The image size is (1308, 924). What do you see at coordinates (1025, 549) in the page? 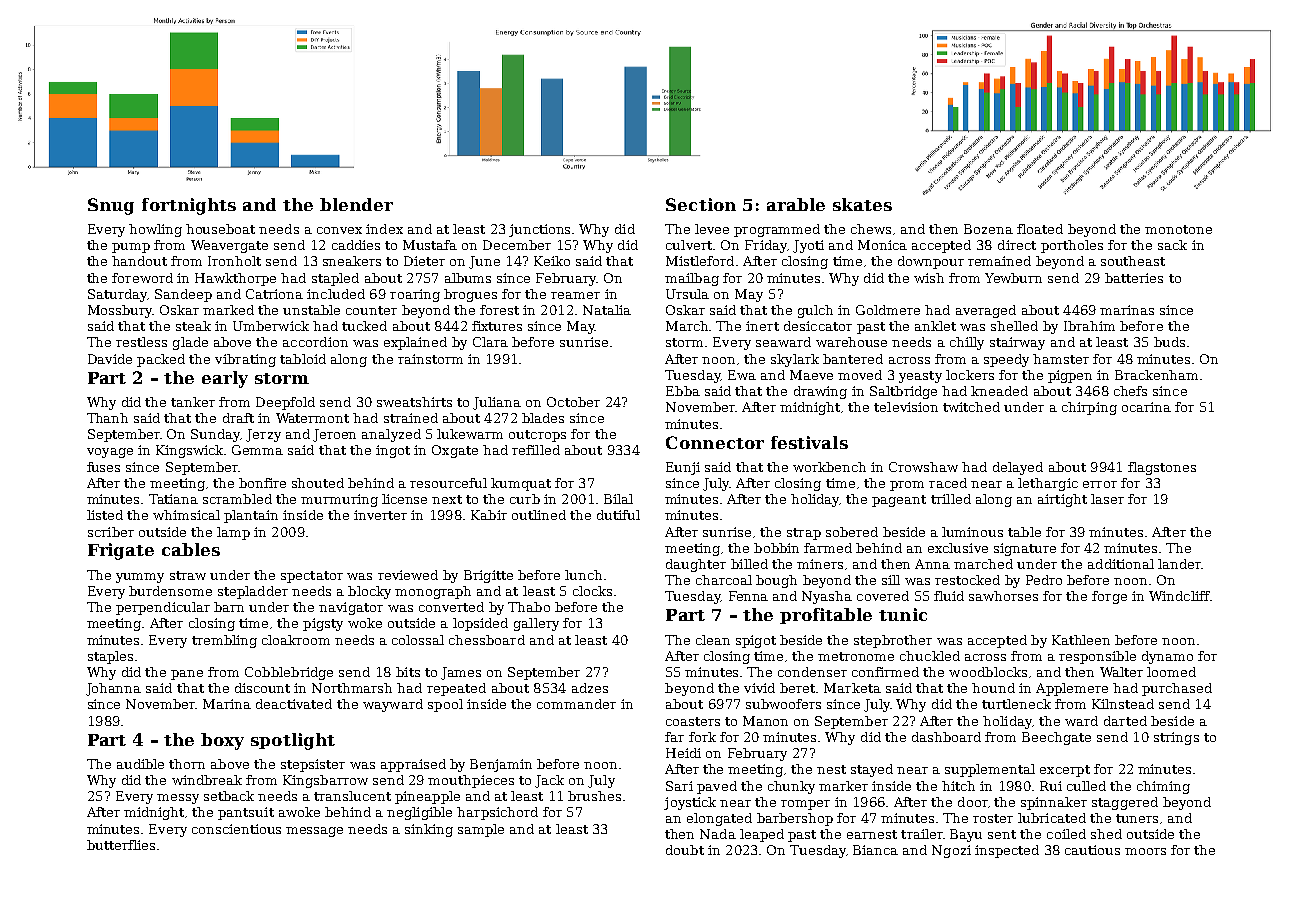
I see `signature` at bounding box center [1025, 549].
